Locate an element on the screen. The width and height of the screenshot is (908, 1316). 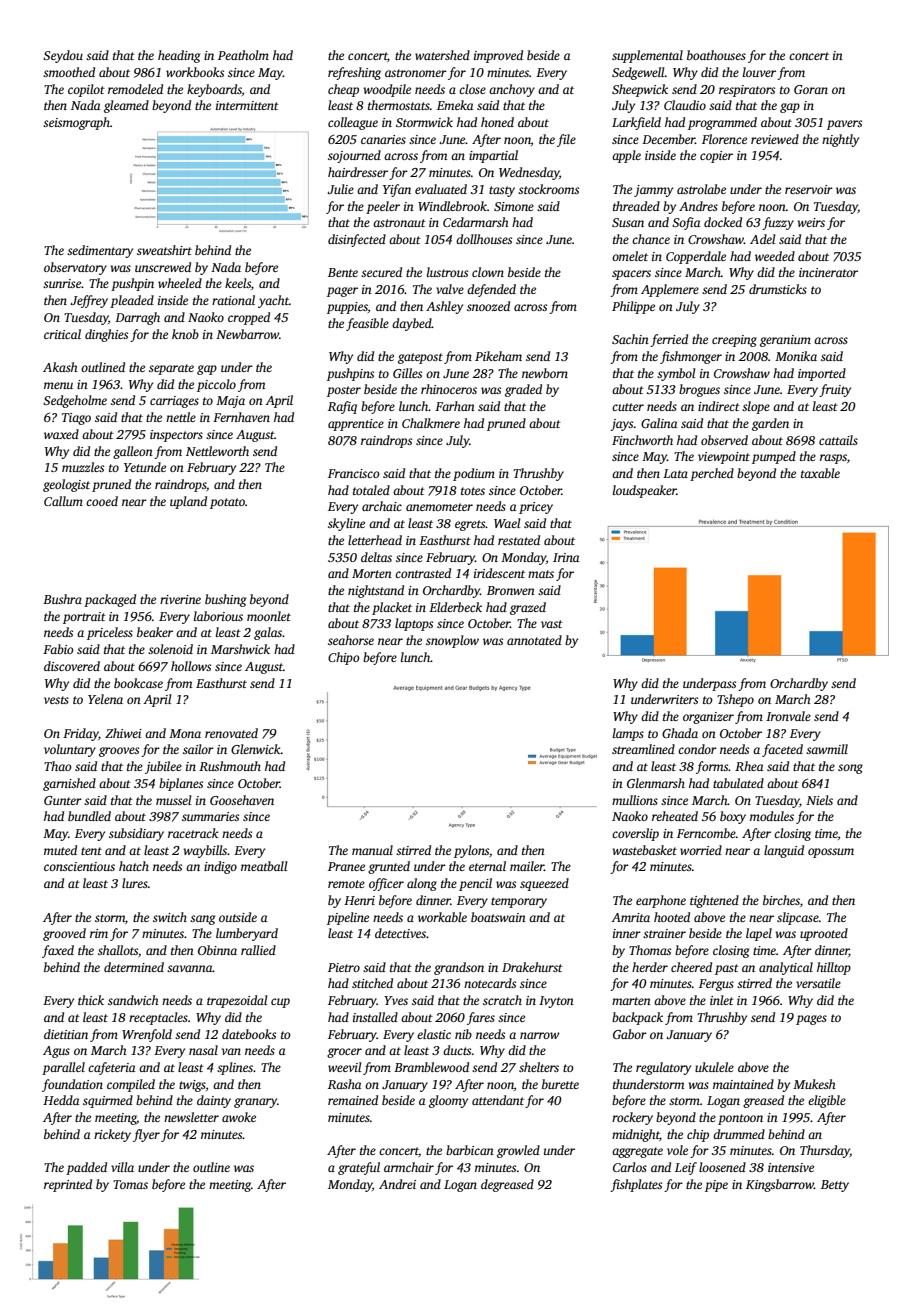
Bushra is located at coordinates (62, 599).
